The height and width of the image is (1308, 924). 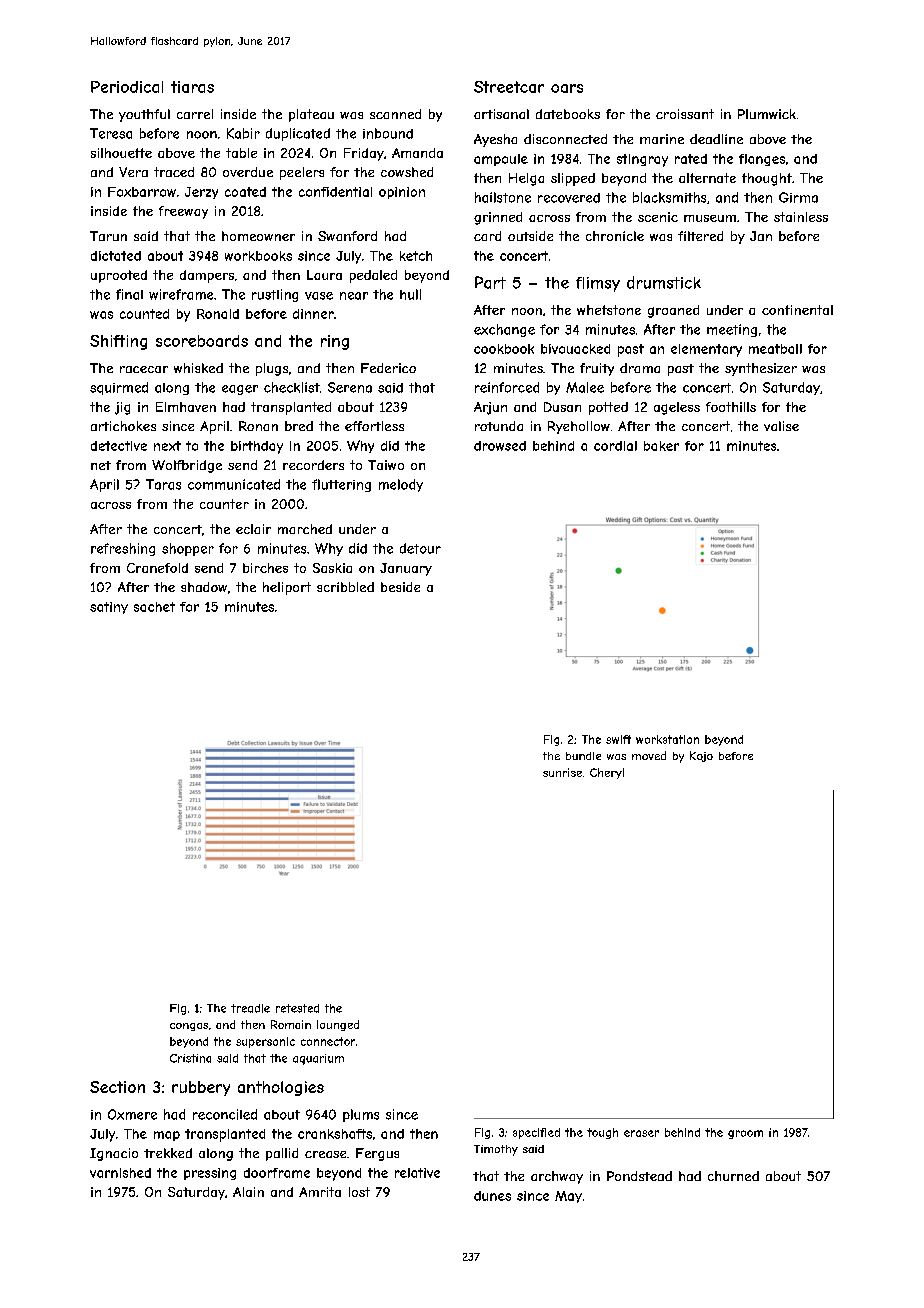 What do you see at coordinates (207, 276) in the image?
I see `dampers` at bounding box center [207, 276].
